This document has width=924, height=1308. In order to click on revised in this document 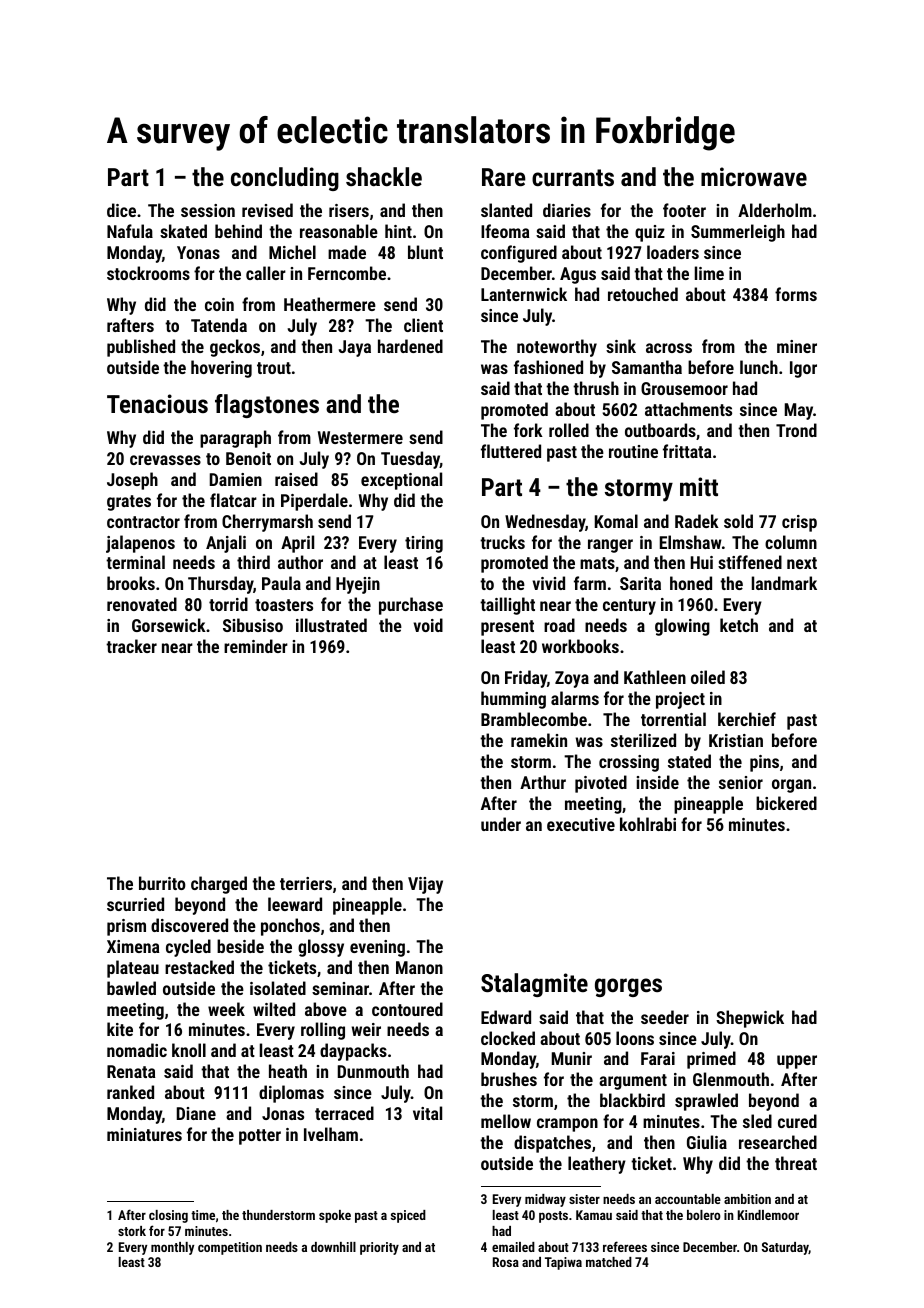, I will do `click(267, 210)`.
